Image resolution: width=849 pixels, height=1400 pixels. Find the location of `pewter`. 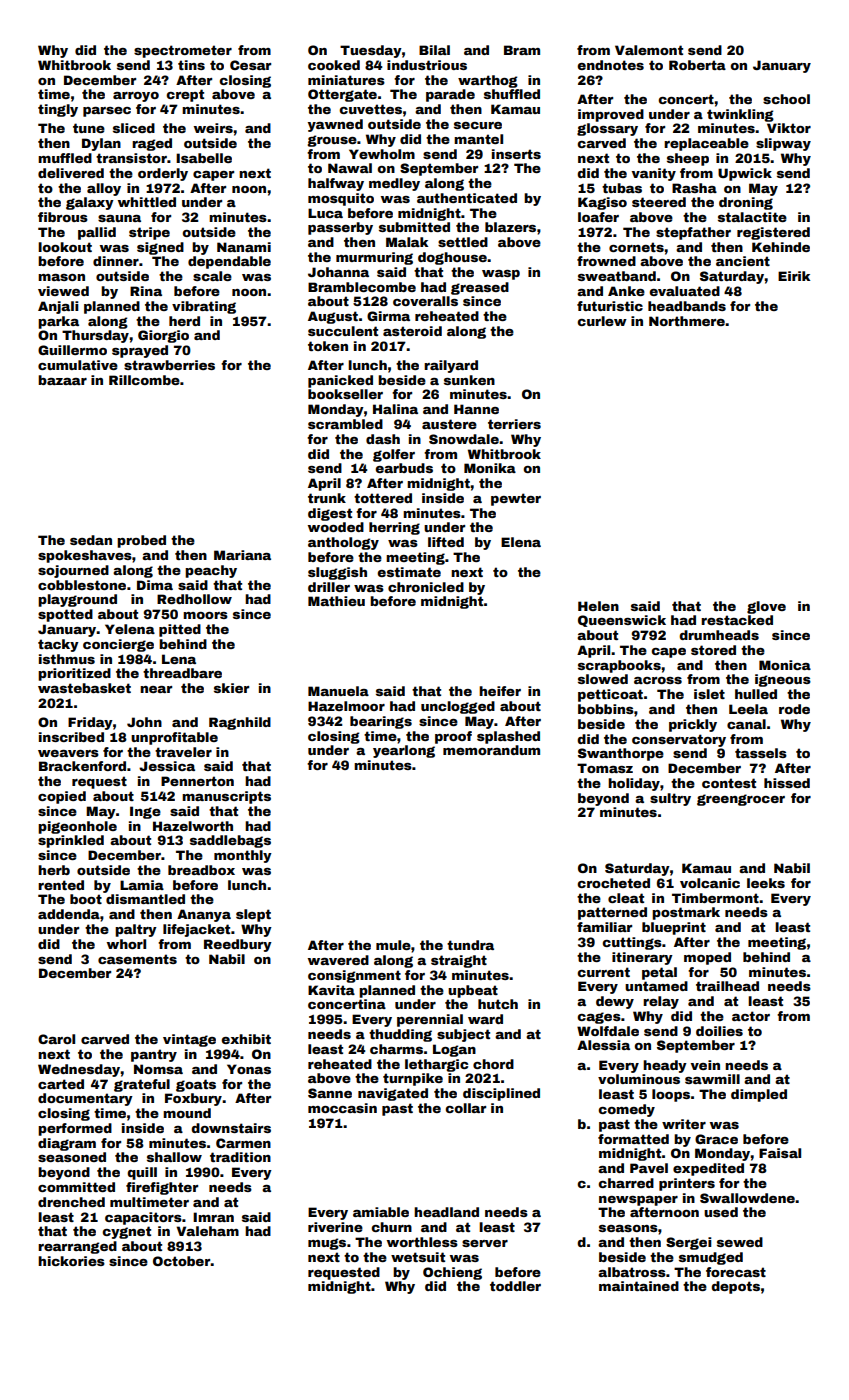

pewter is located at coordinates (516, 499).
